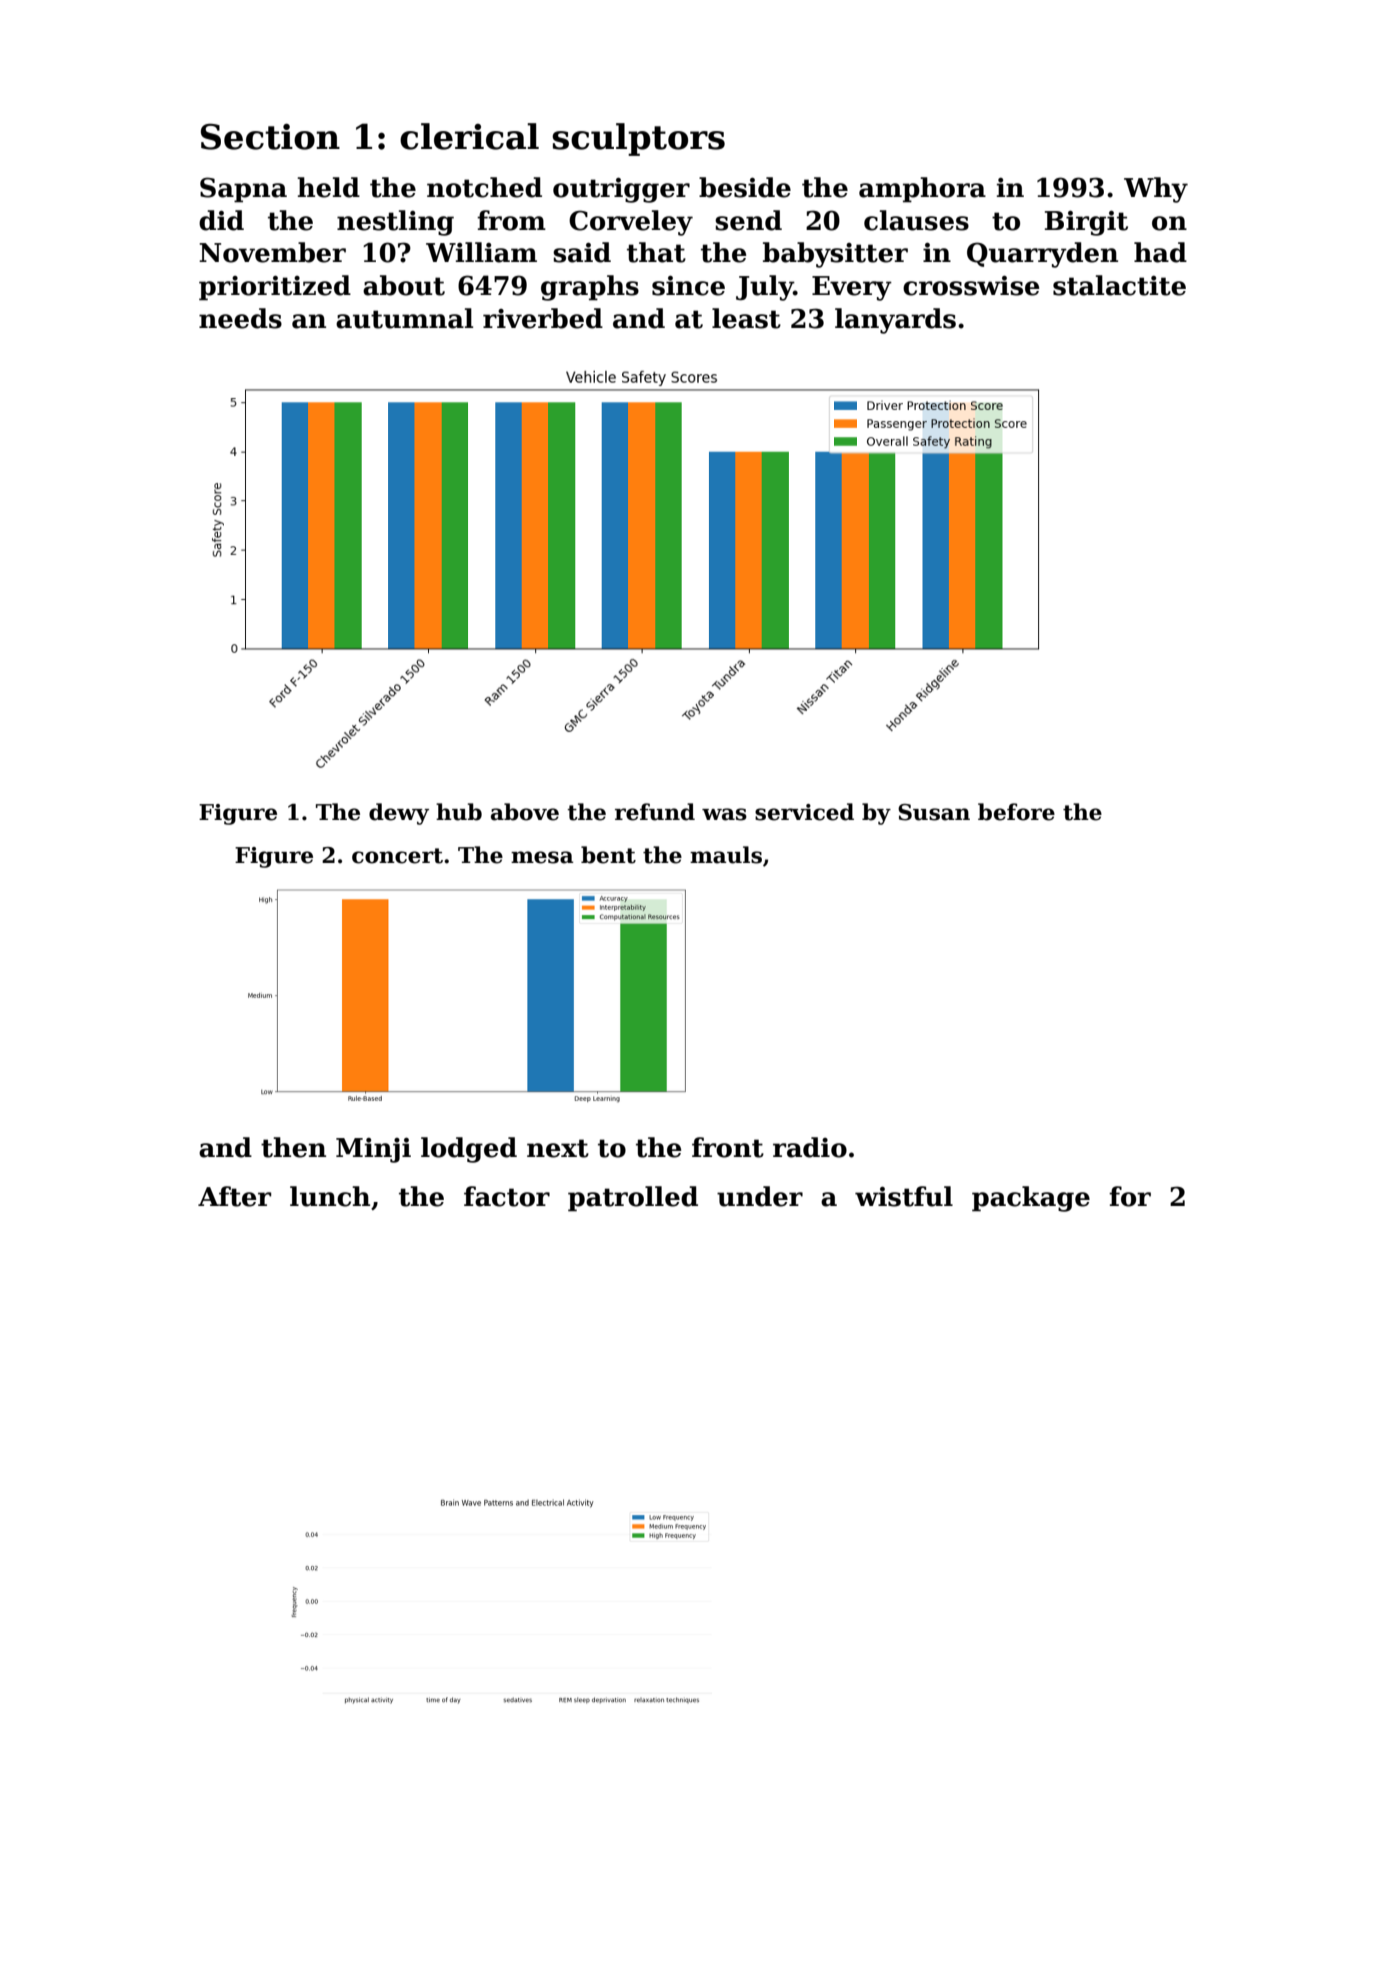 The width and height of the page is (1386, 1969). I want to click on needs, so click(240, 318).
